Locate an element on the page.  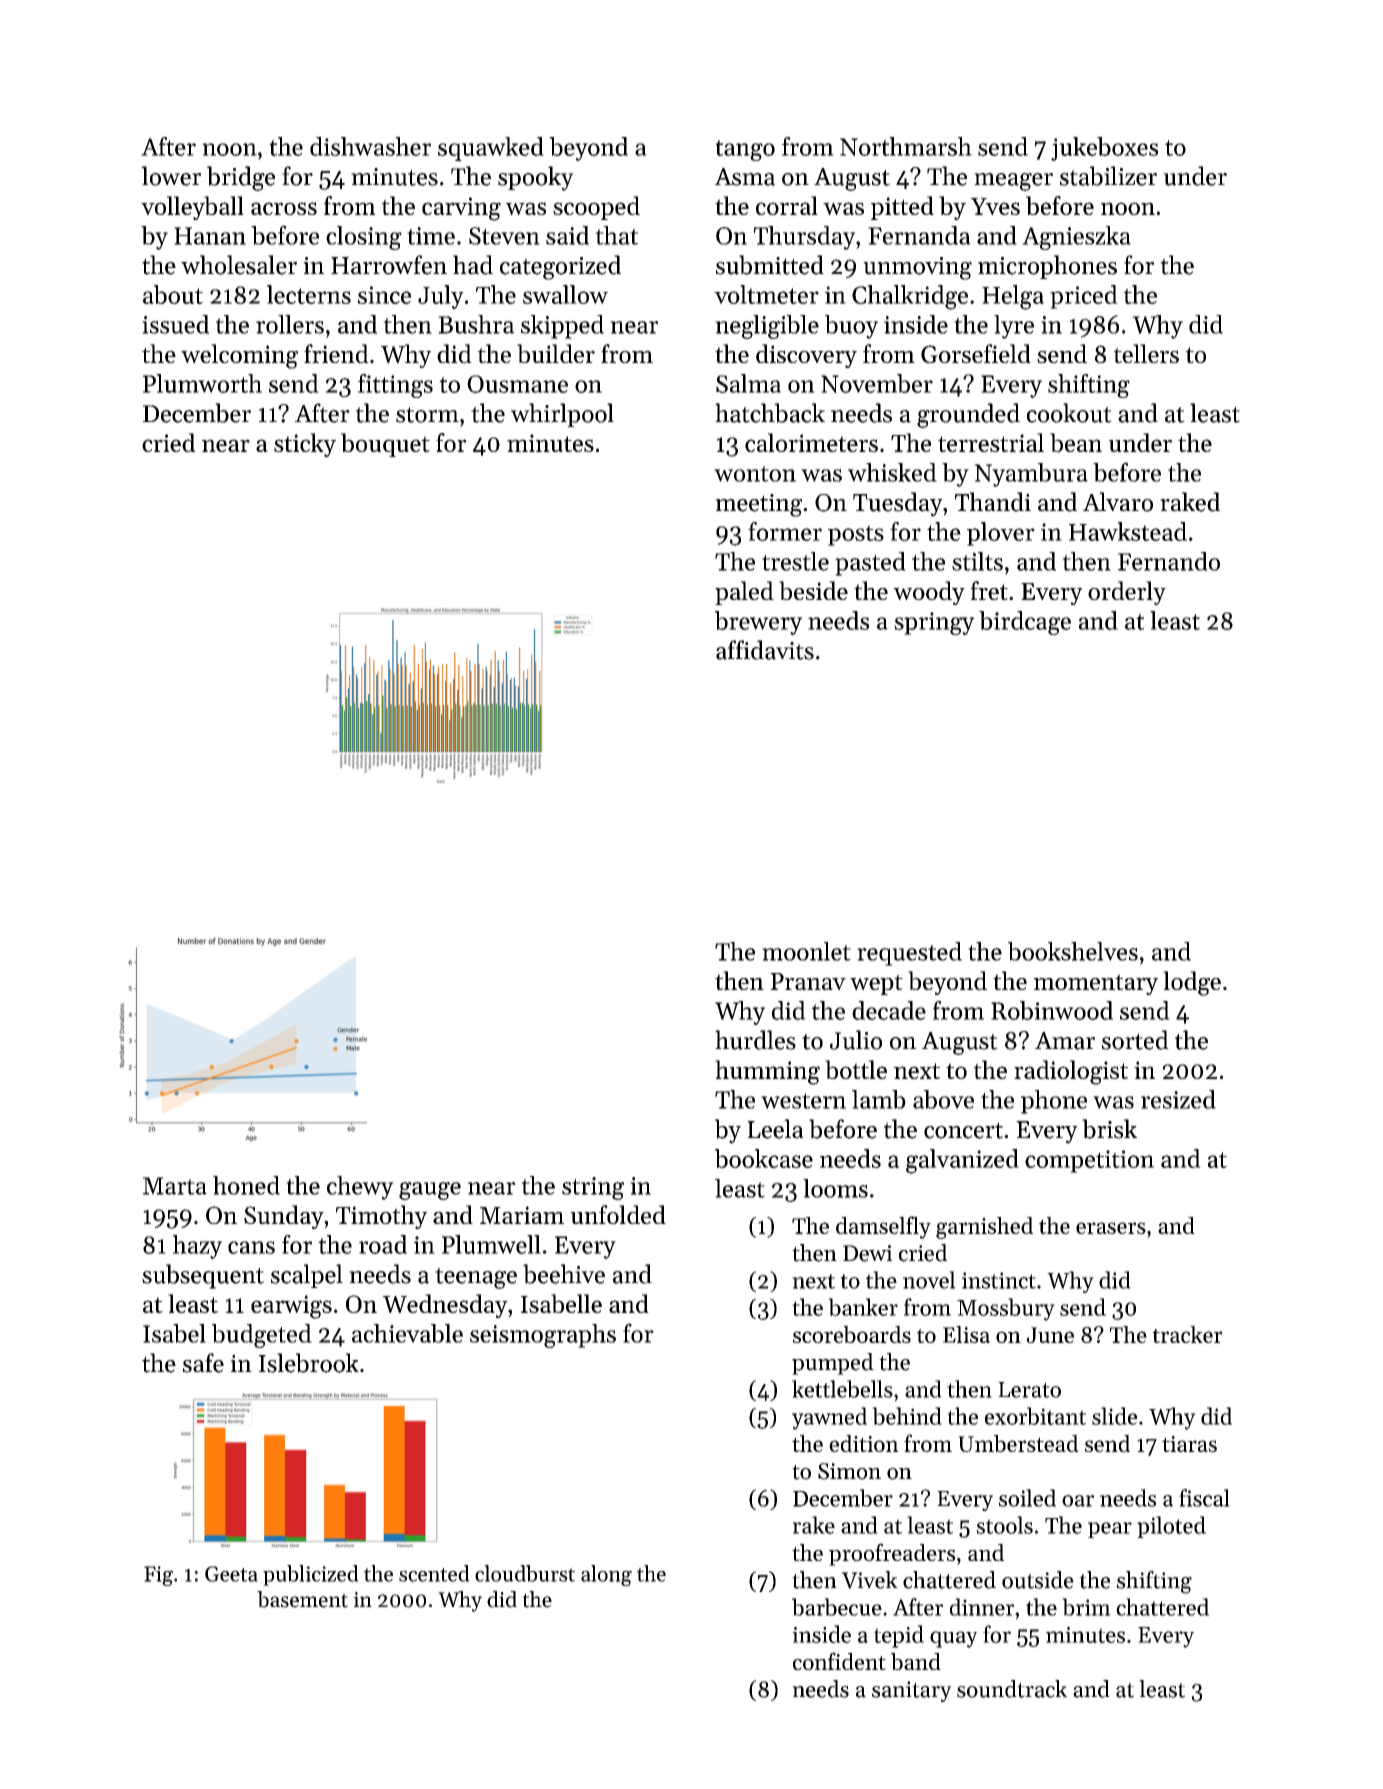
Fernando is located at coordinates (1169, 561).
